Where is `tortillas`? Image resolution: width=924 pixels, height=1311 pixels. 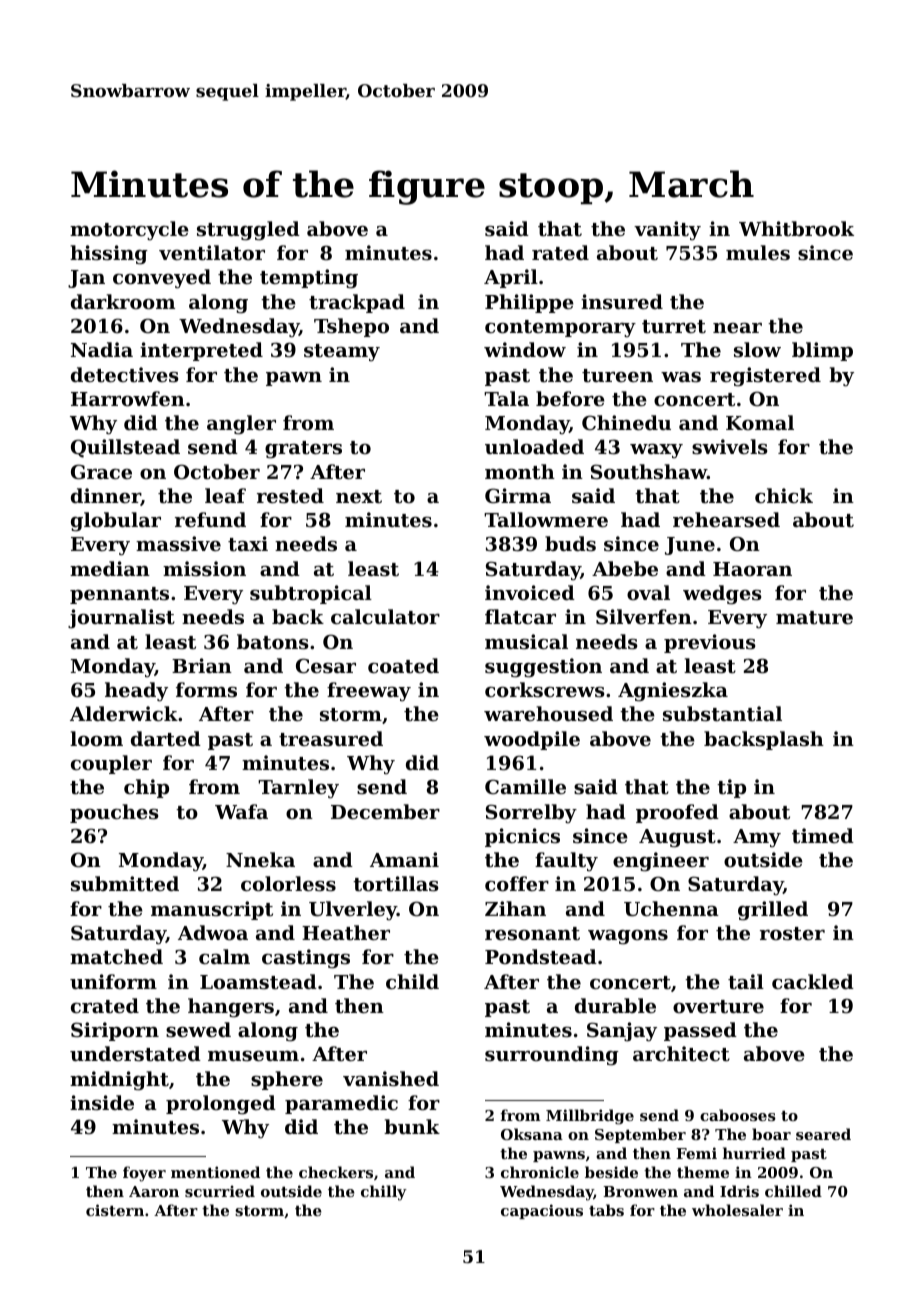
tortillas is located at coordinates (396, 884).
